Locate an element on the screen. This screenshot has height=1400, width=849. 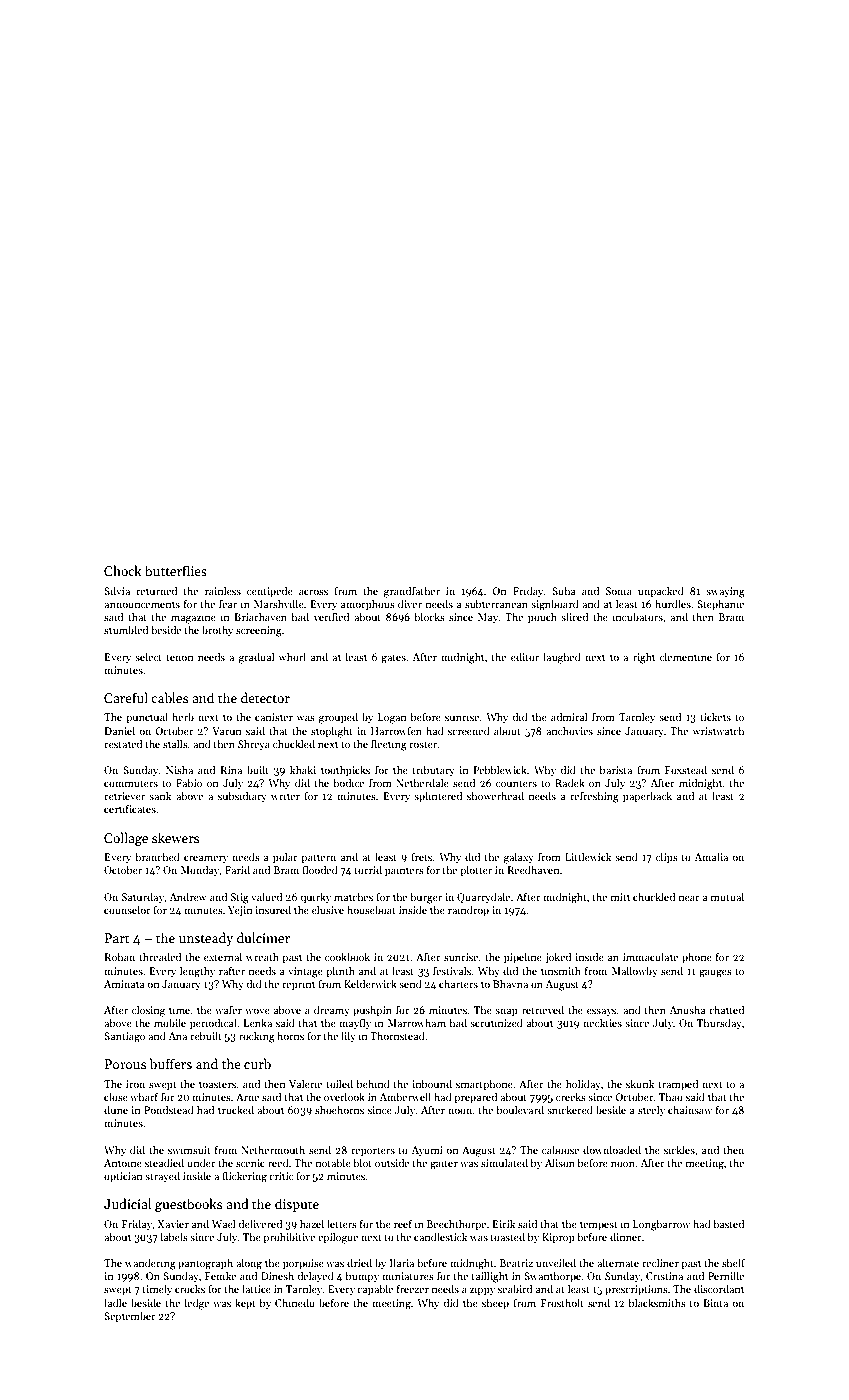
counselor is located at coordinates (127, 909).
